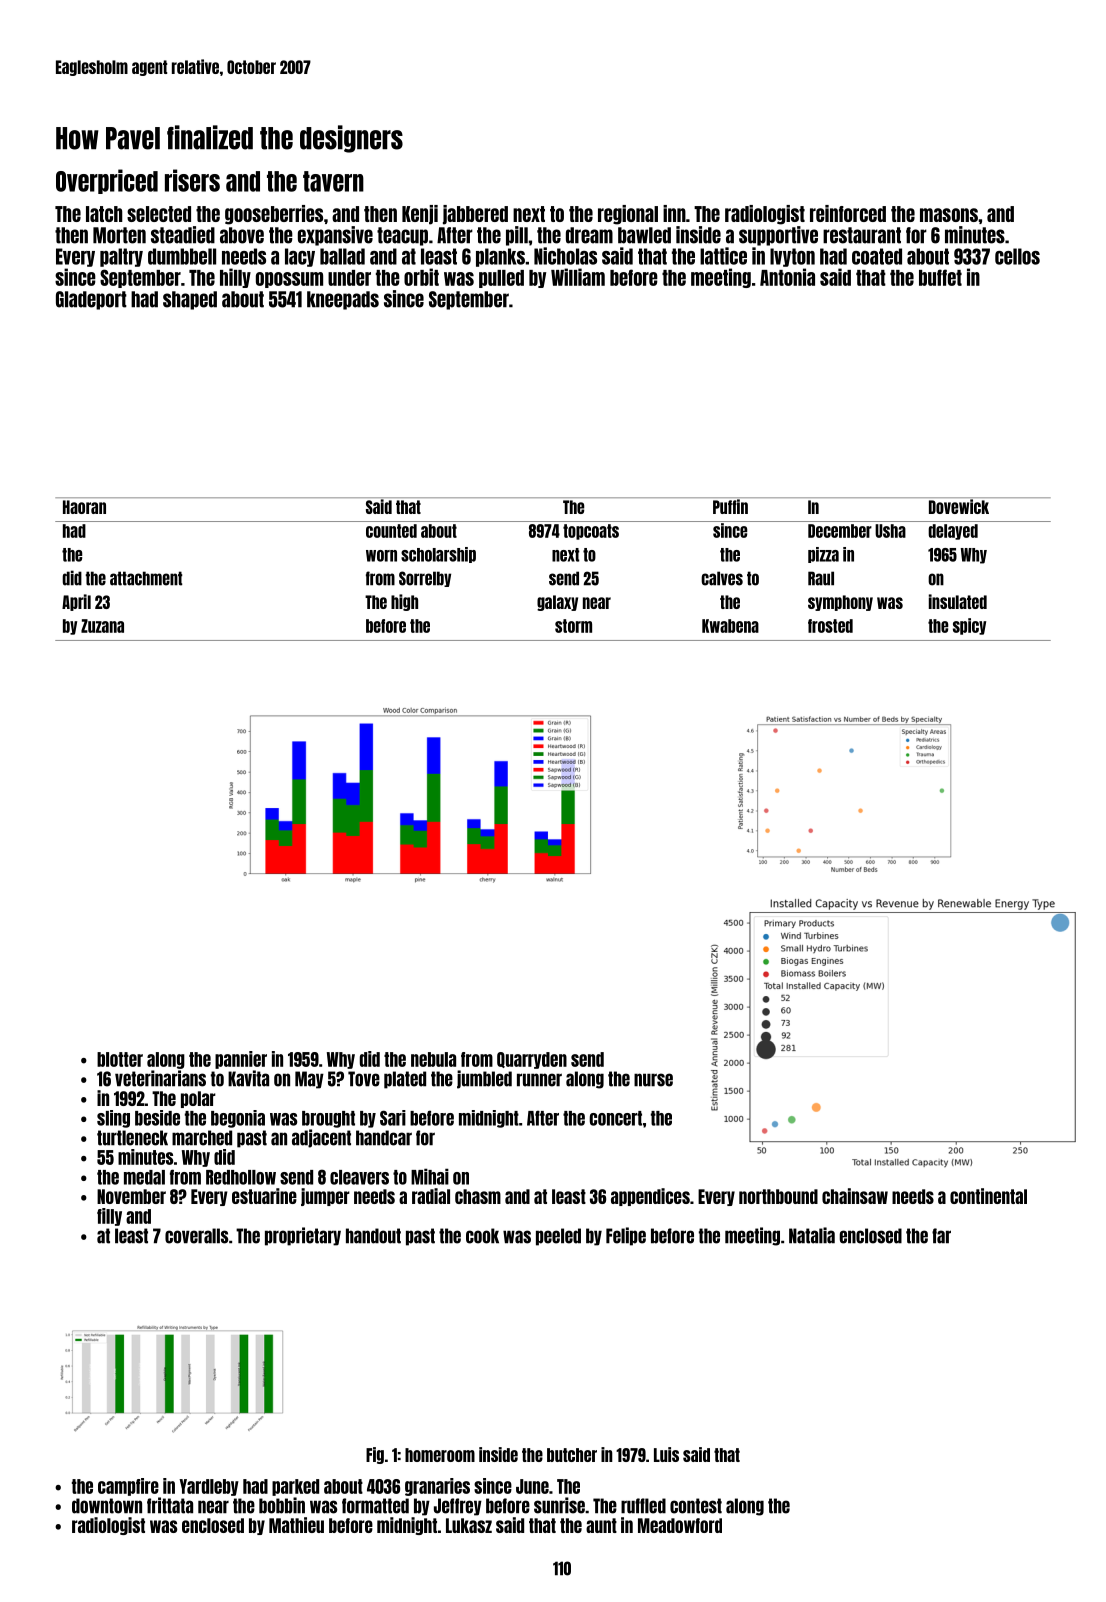 The image size is (1106, 1602). Describe the element at coordinates (578, 277) in the screenshot. I see `William` at that location.
